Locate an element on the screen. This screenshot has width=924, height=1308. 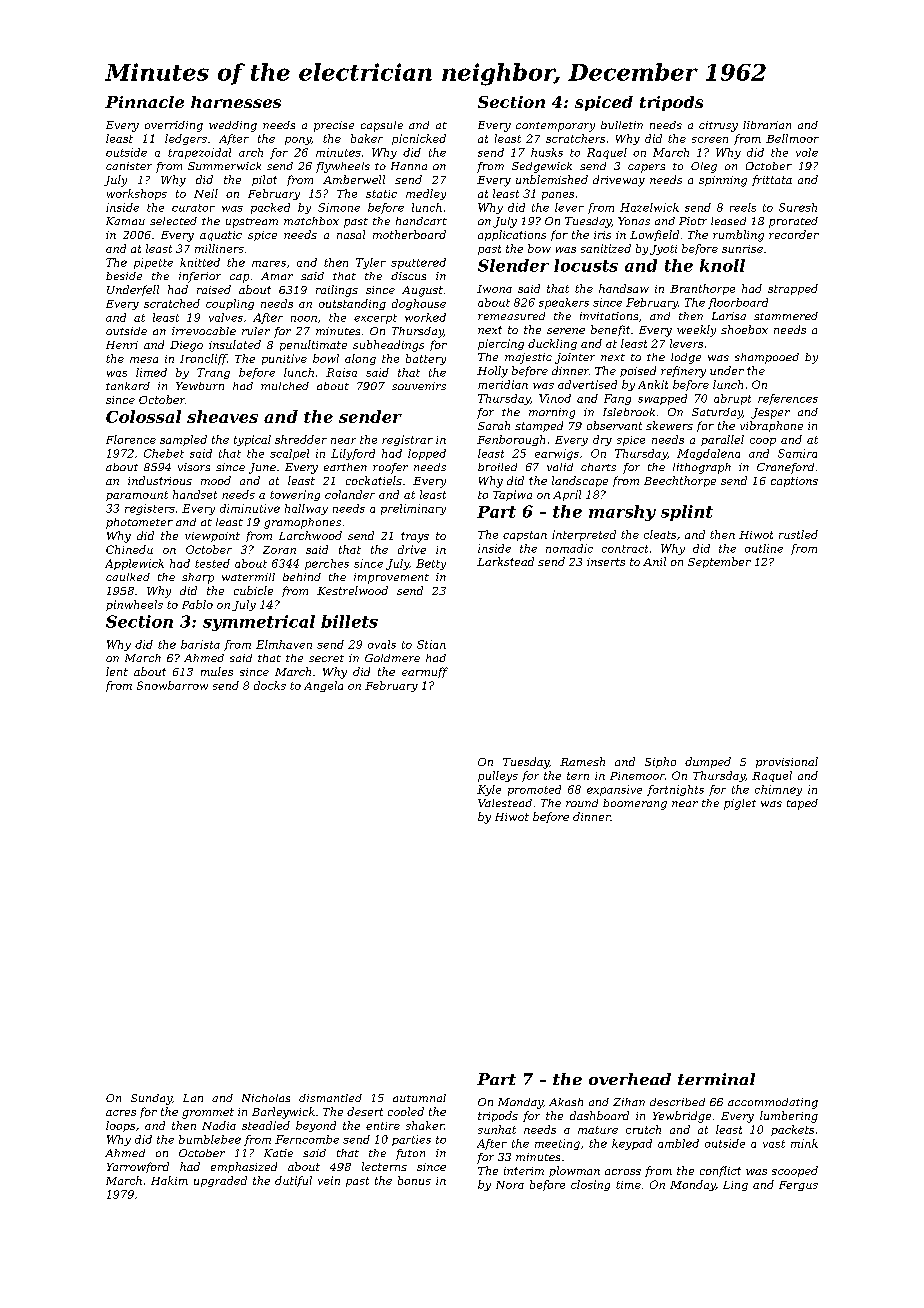
Slender is located at coordinates (513, 265).
